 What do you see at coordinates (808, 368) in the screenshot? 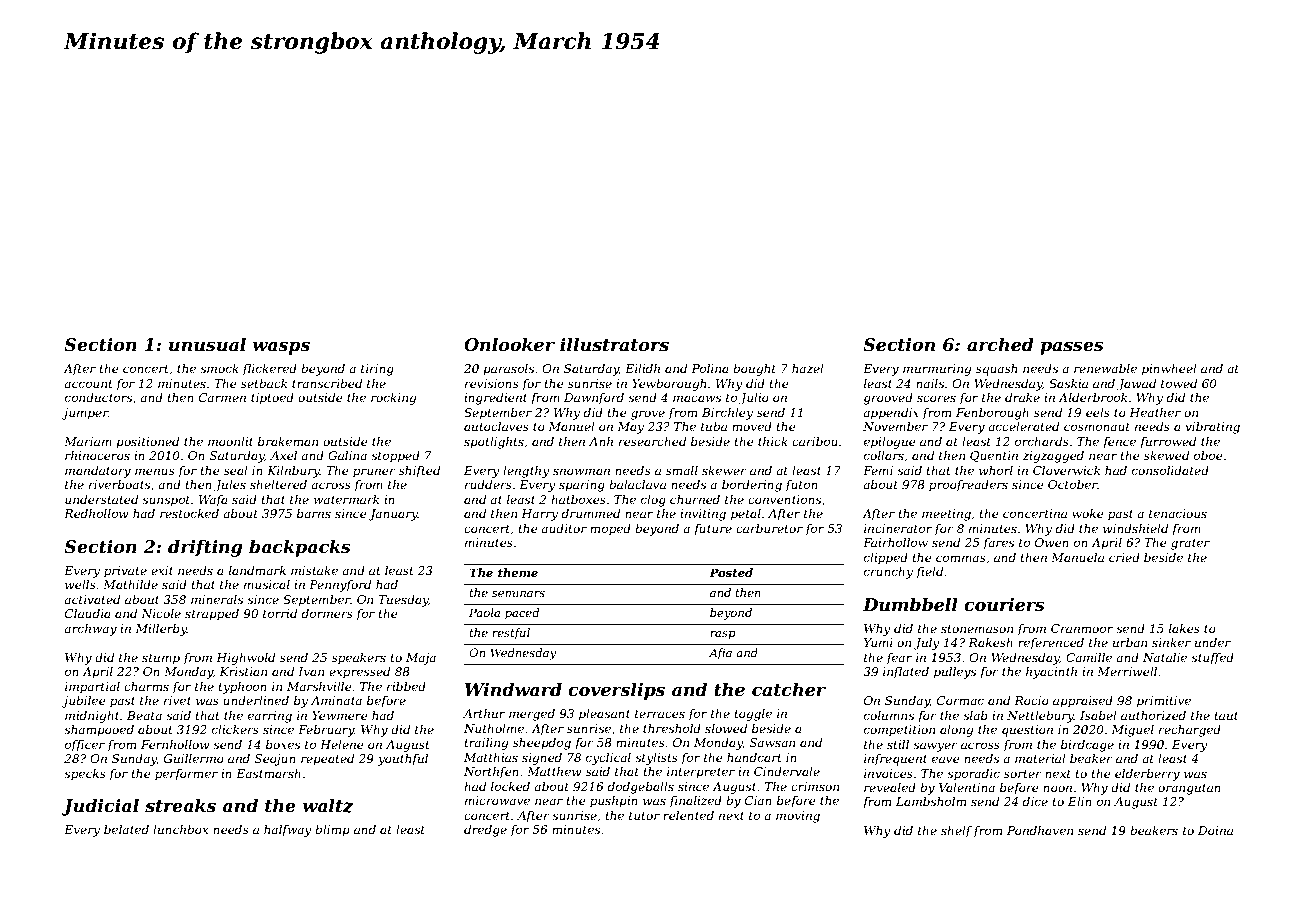
I see `hazel` at bounding box center [808, 368].
